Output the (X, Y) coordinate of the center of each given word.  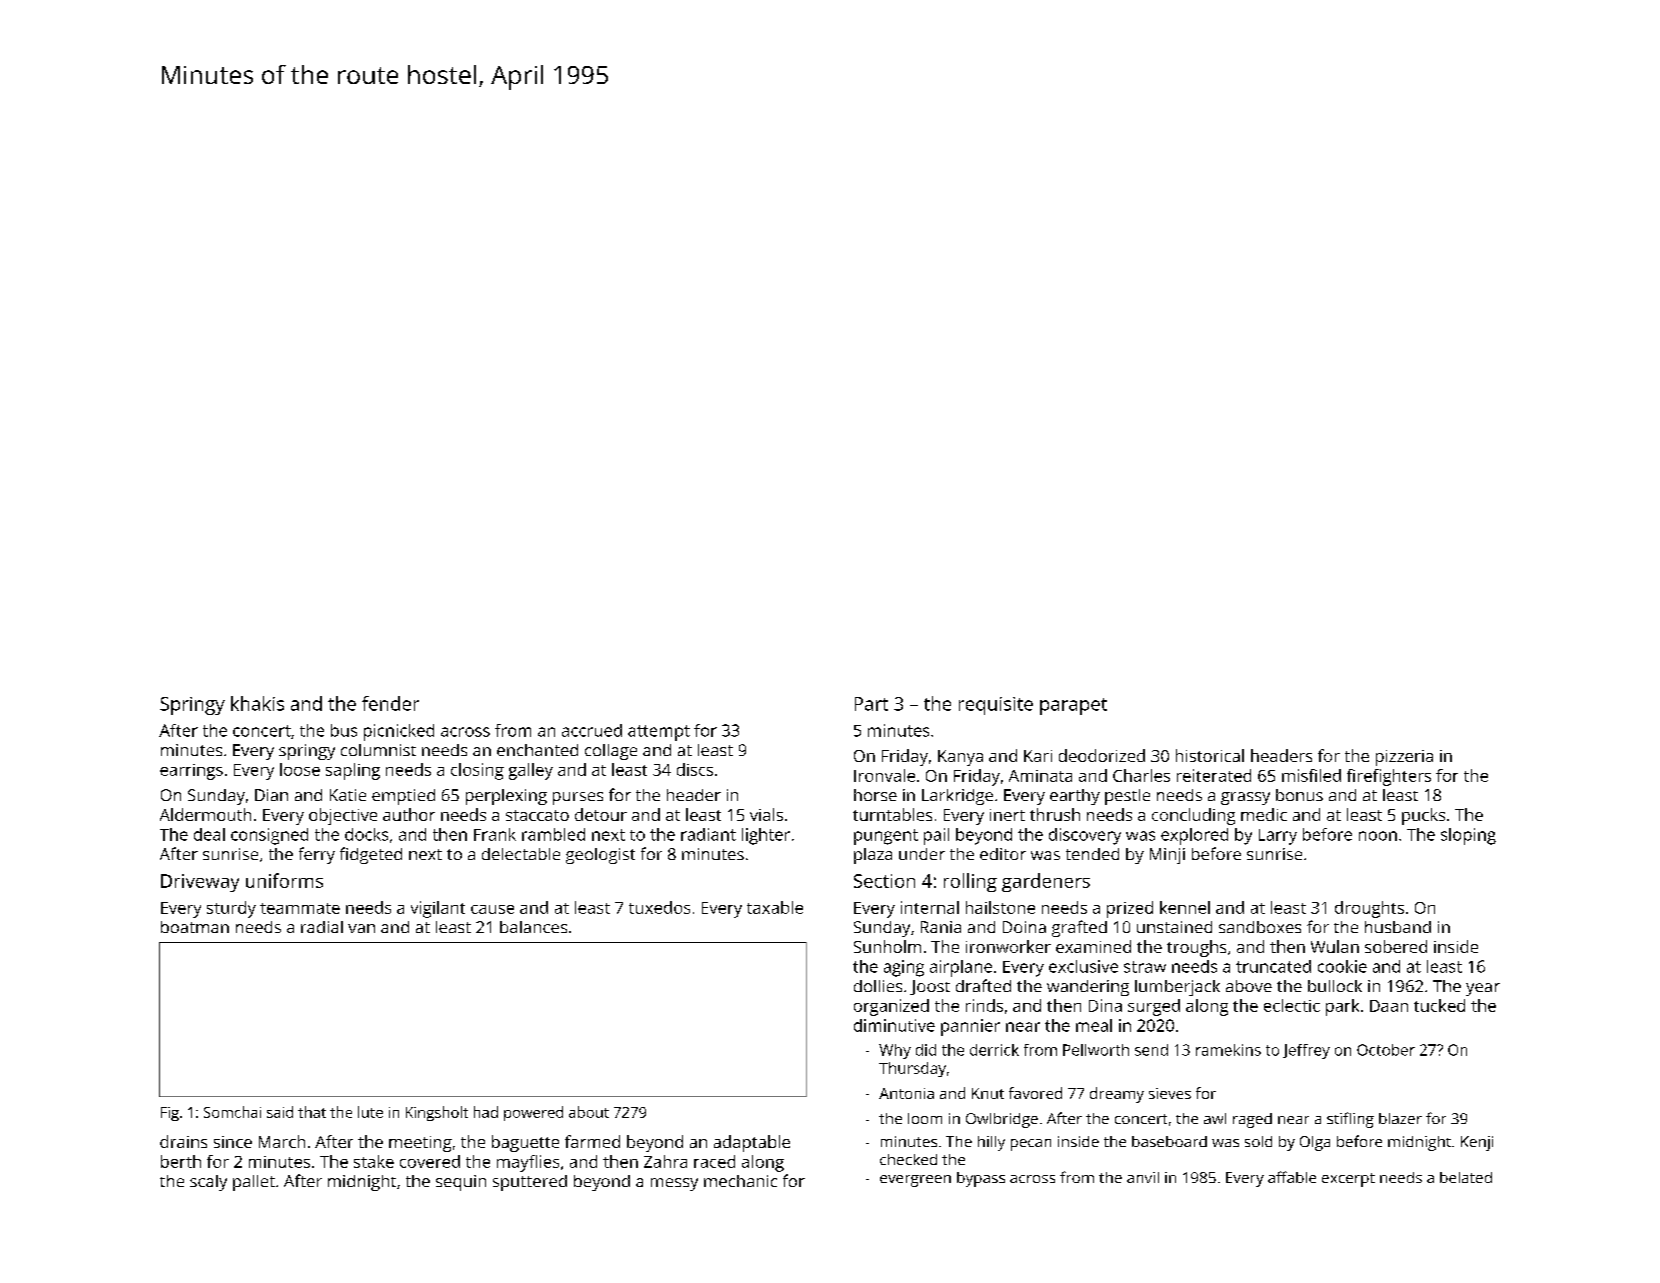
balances (533, 927)
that (312, 1112)
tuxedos (659, 907)
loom (925, 1118)
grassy (1245, 798)
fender (390, 703)
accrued (592, 730)
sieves (1170, 1093)
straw (1145, 967)
